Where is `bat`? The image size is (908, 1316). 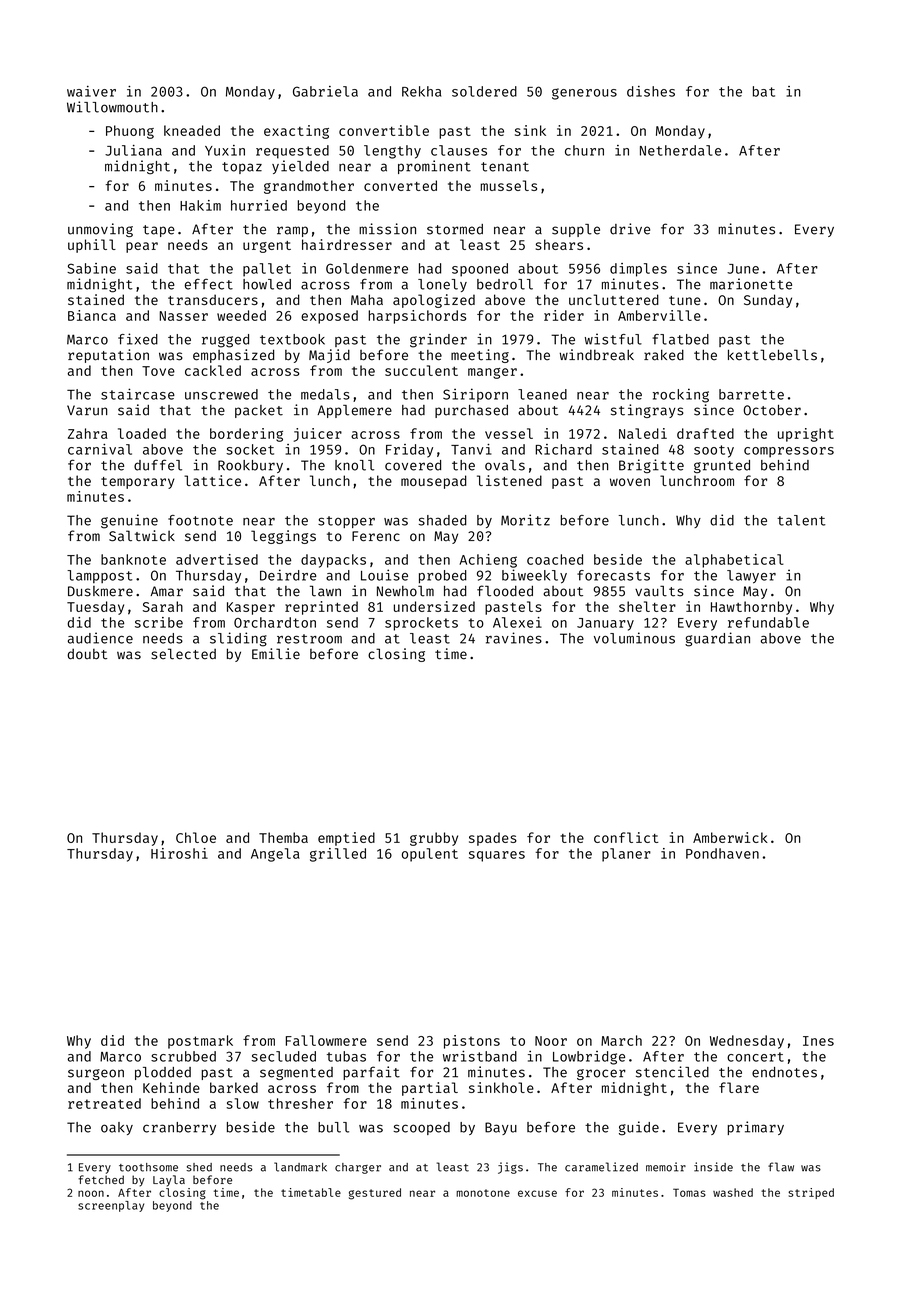 bat is located at coordinates (764, 91).
